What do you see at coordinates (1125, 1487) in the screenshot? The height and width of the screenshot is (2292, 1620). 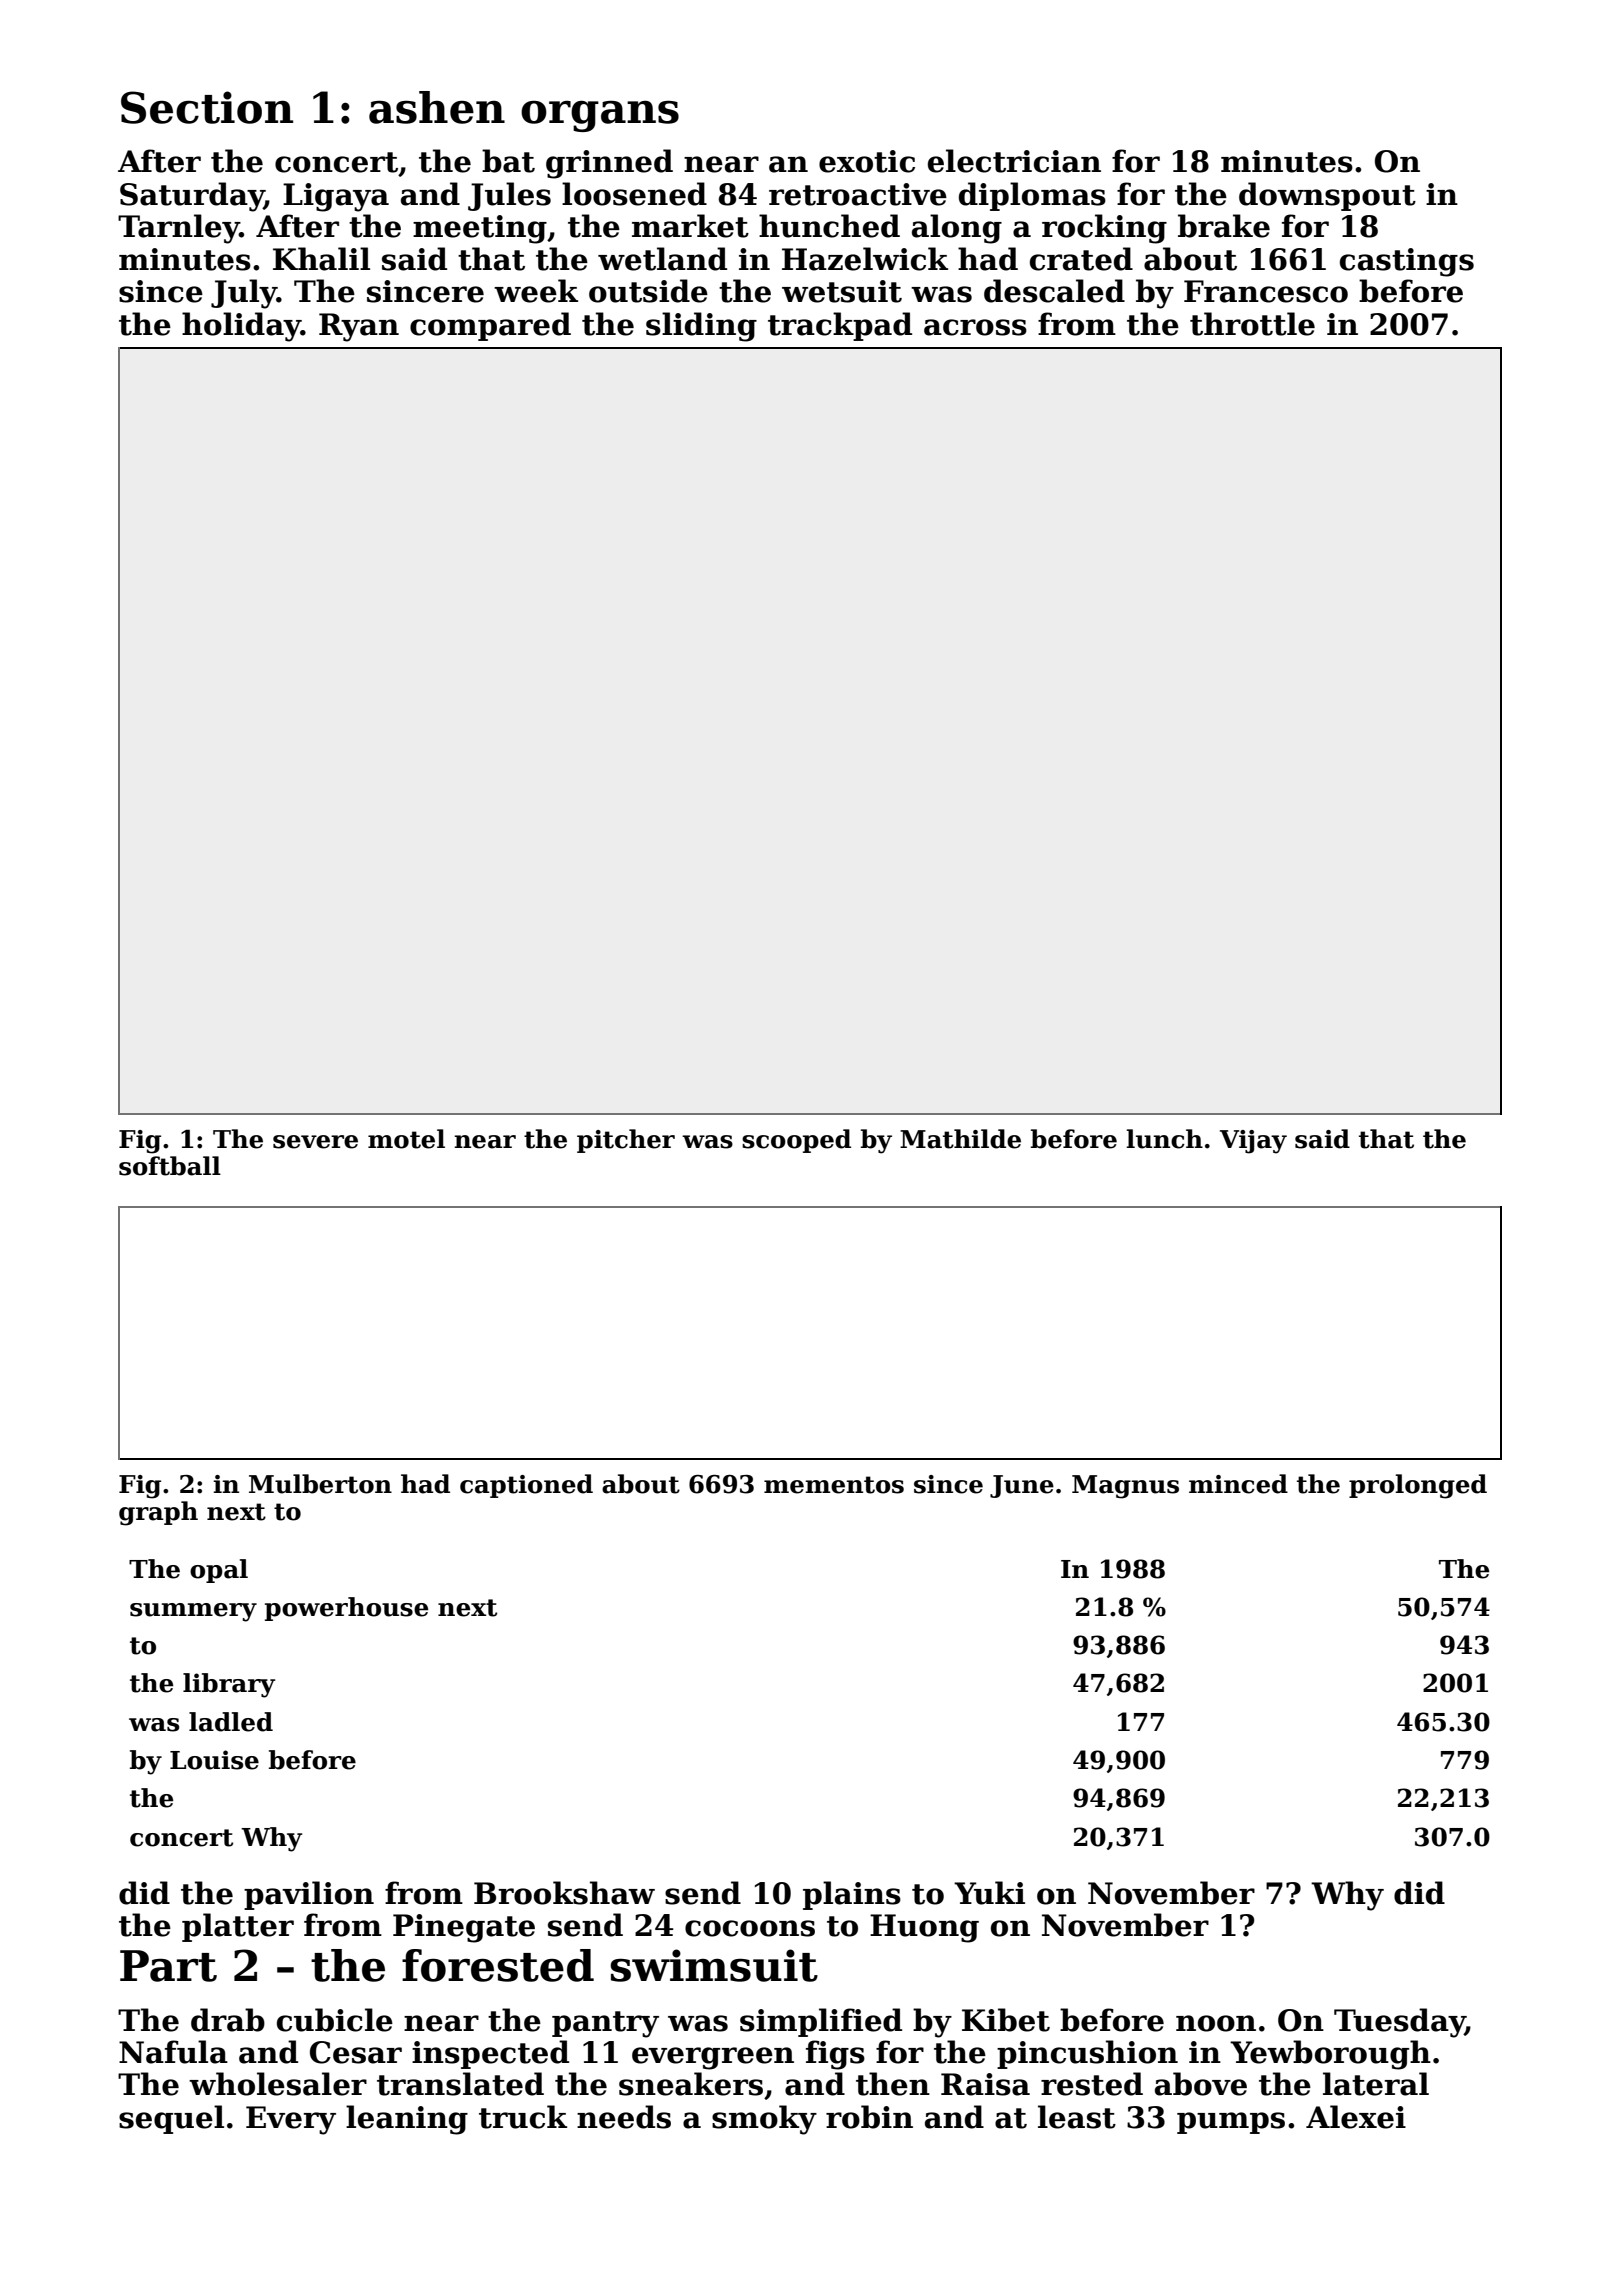 I see `Magnus` at bounding box center [1125, 1487].
